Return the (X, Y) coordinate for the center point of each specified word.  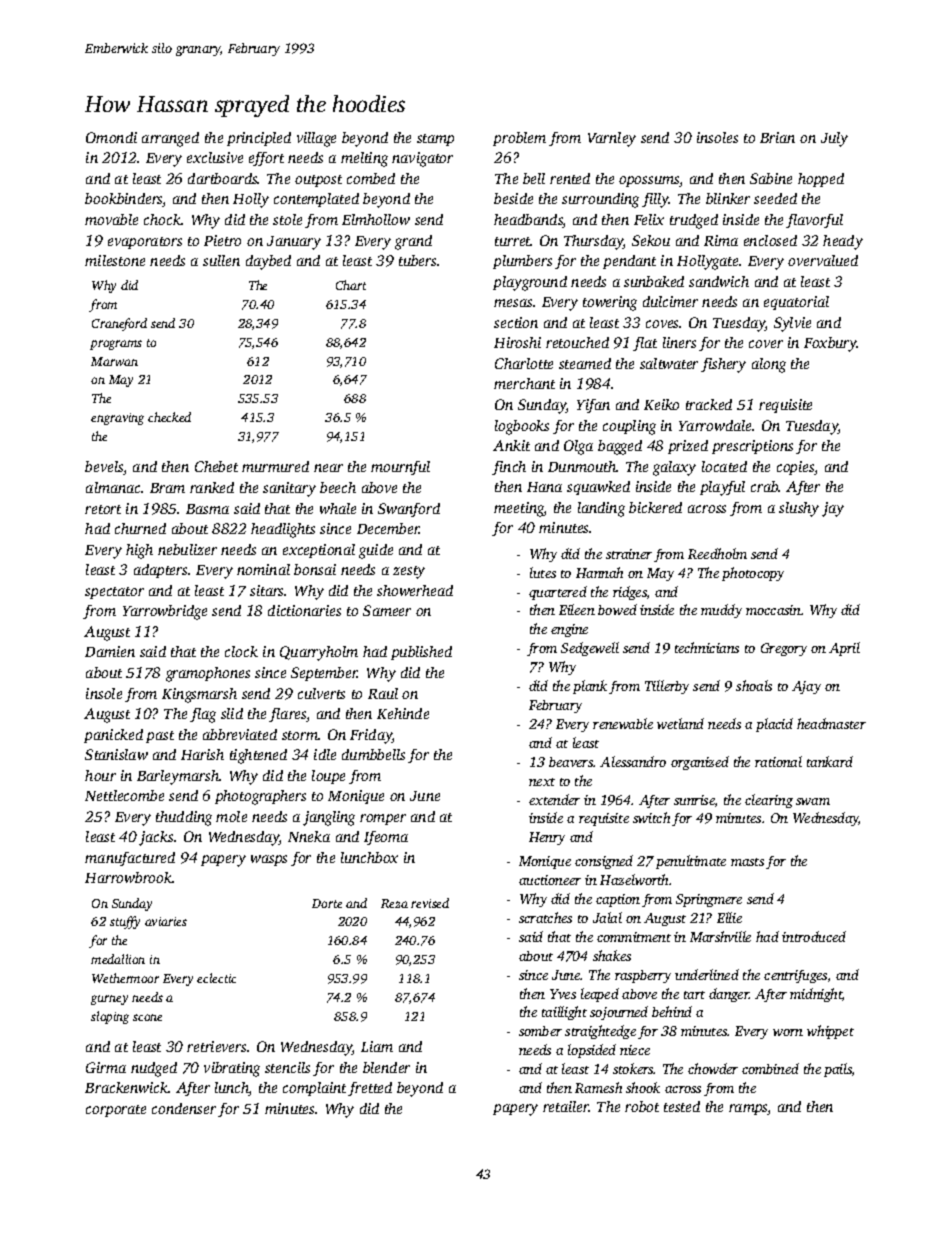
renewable (623, 723)
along (769, 365)
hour (100, 775)
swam (813, 801)
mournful (400, 468)
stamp (435, 140)
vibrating (232, 1069)
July (834, 139)
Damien (110, 651)
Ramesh (598, 1087)
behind (672, 1011)
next (542, 782)
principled (259, 139)
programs (116, 345)
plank (590, 687)
